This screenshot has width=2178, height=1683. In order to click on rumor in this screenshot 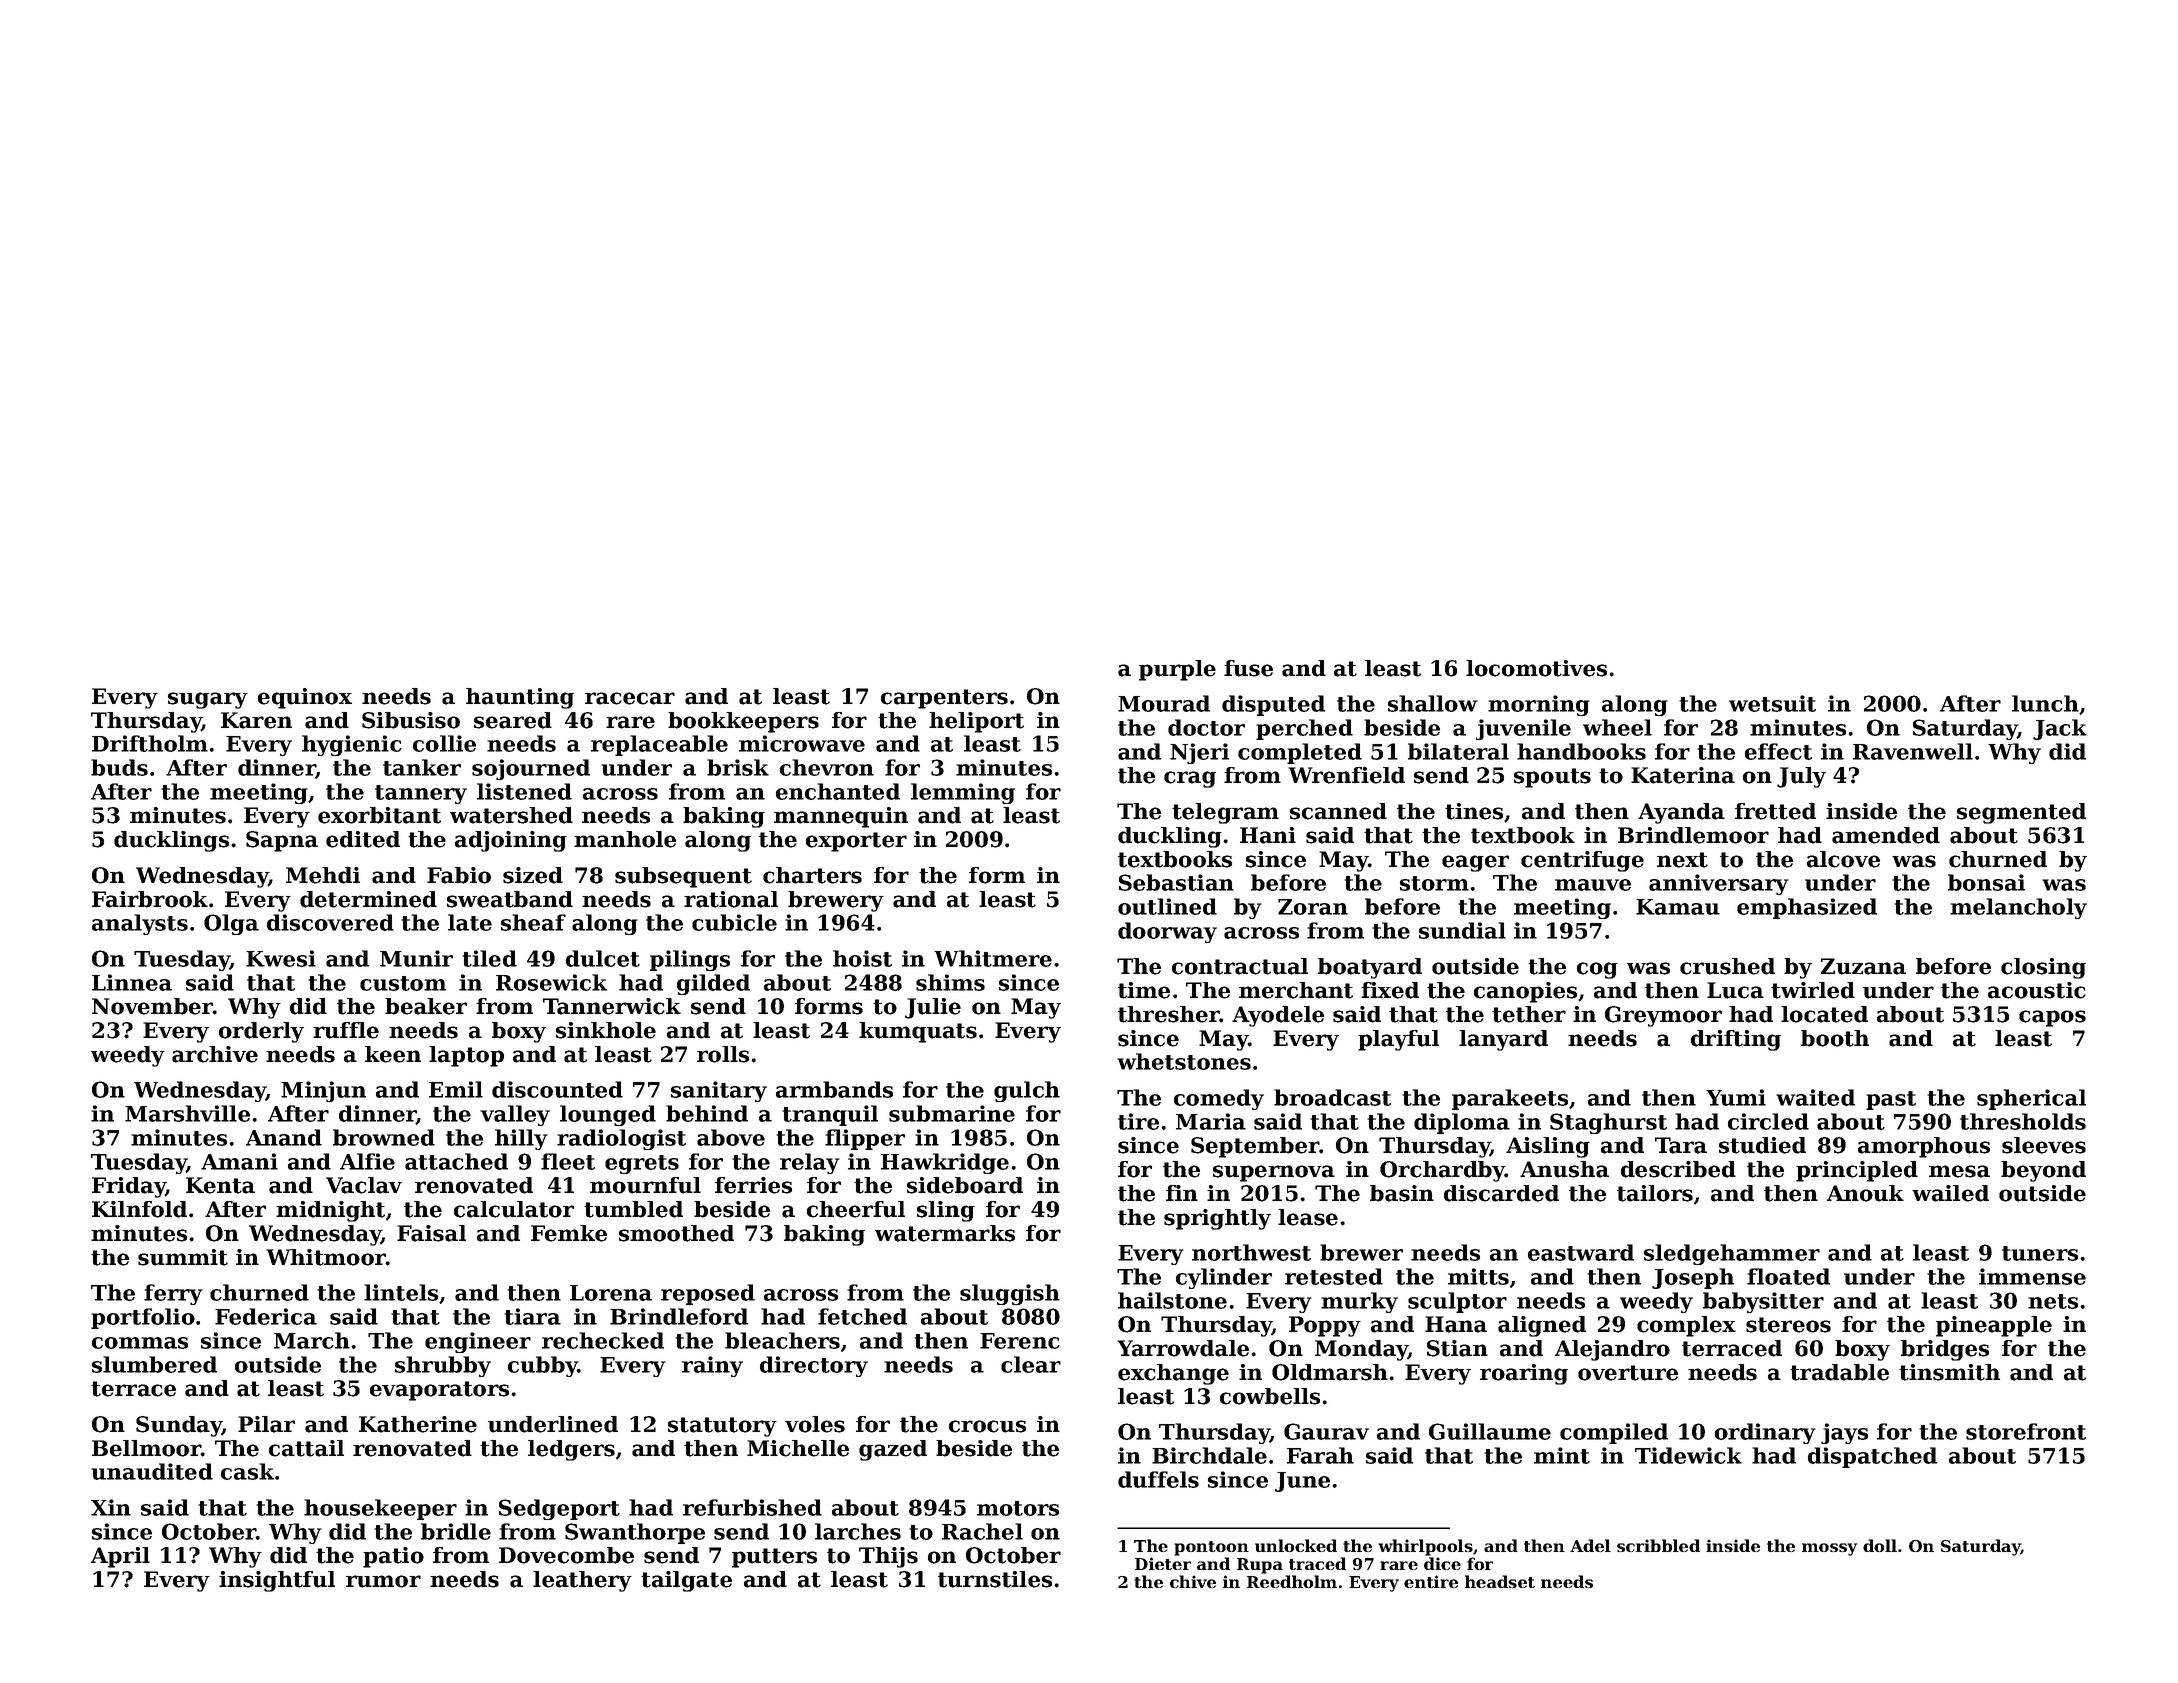, I will do `click(383, 1581)`.
